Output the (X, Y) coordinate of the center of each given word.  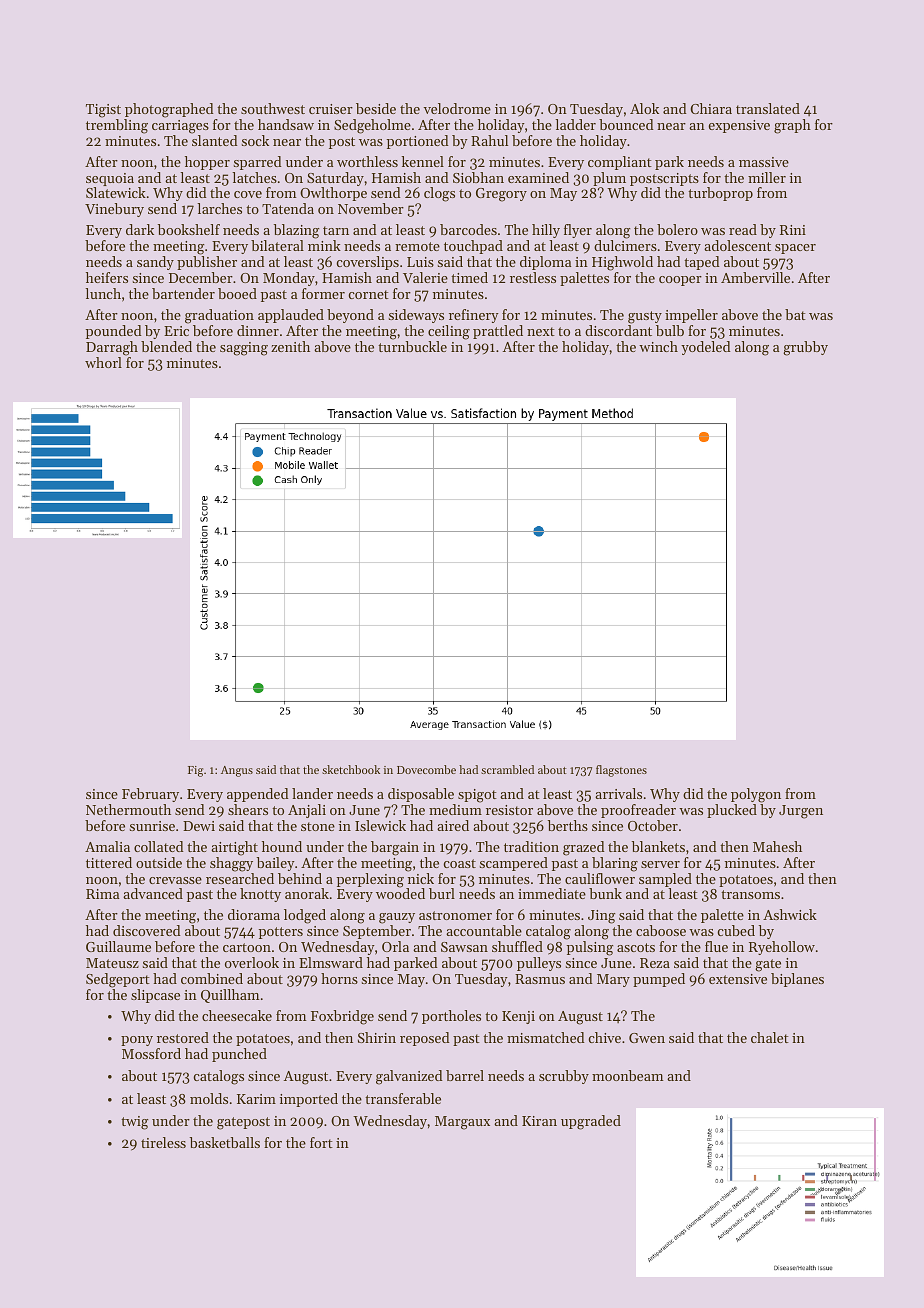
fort (321, 1142)
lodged (305, 916)
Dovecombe (426, 769)
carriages (180, 127)
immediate (552, 893)
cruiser (331, 109)
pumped (659, 980)
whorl (103, 362)
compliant (620, 163)
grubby (805, 348)
